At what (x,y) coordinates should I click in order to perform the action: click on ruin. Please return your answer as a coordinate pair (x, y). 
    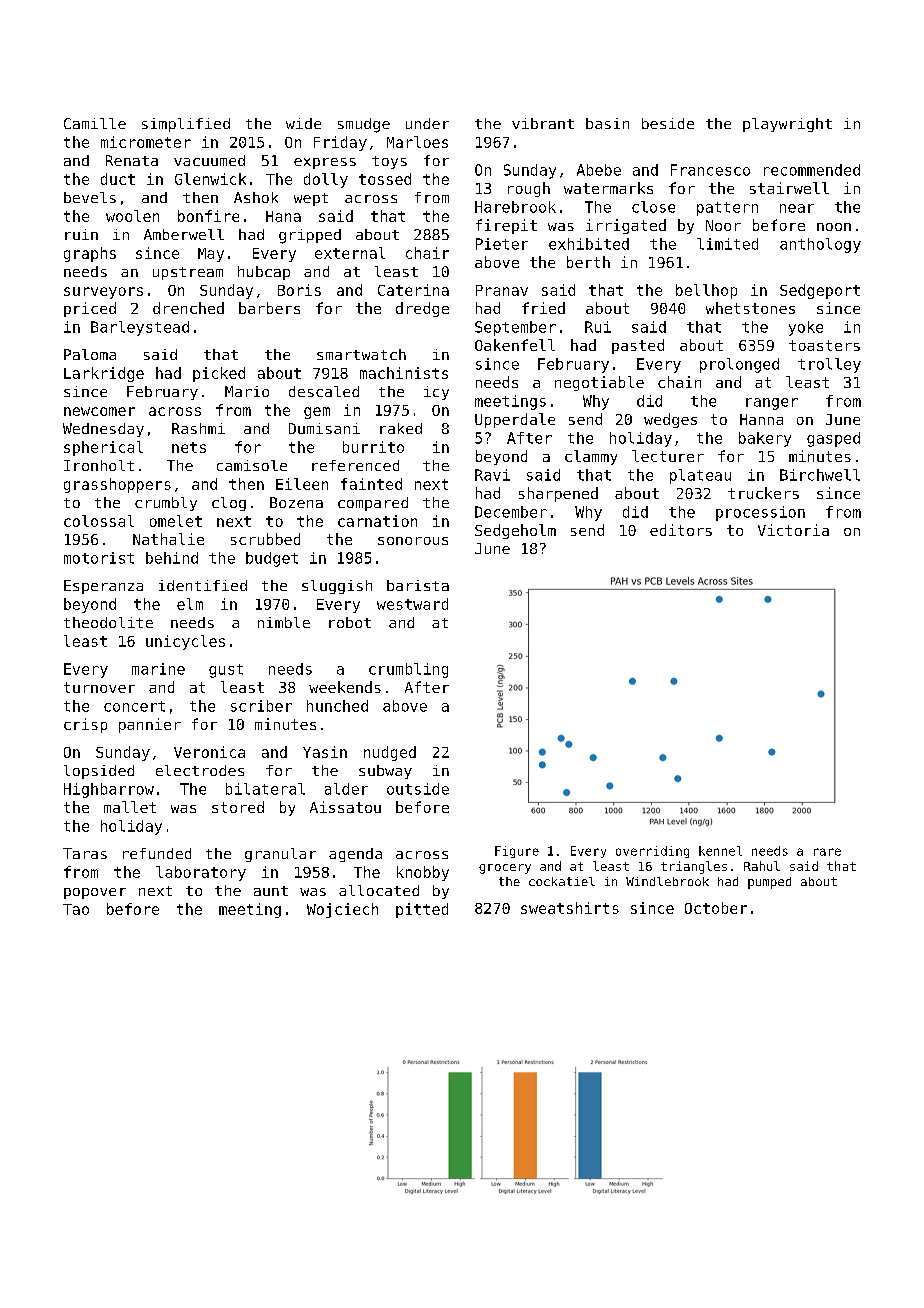
    Looking at the image, I should click on (81, 234).
